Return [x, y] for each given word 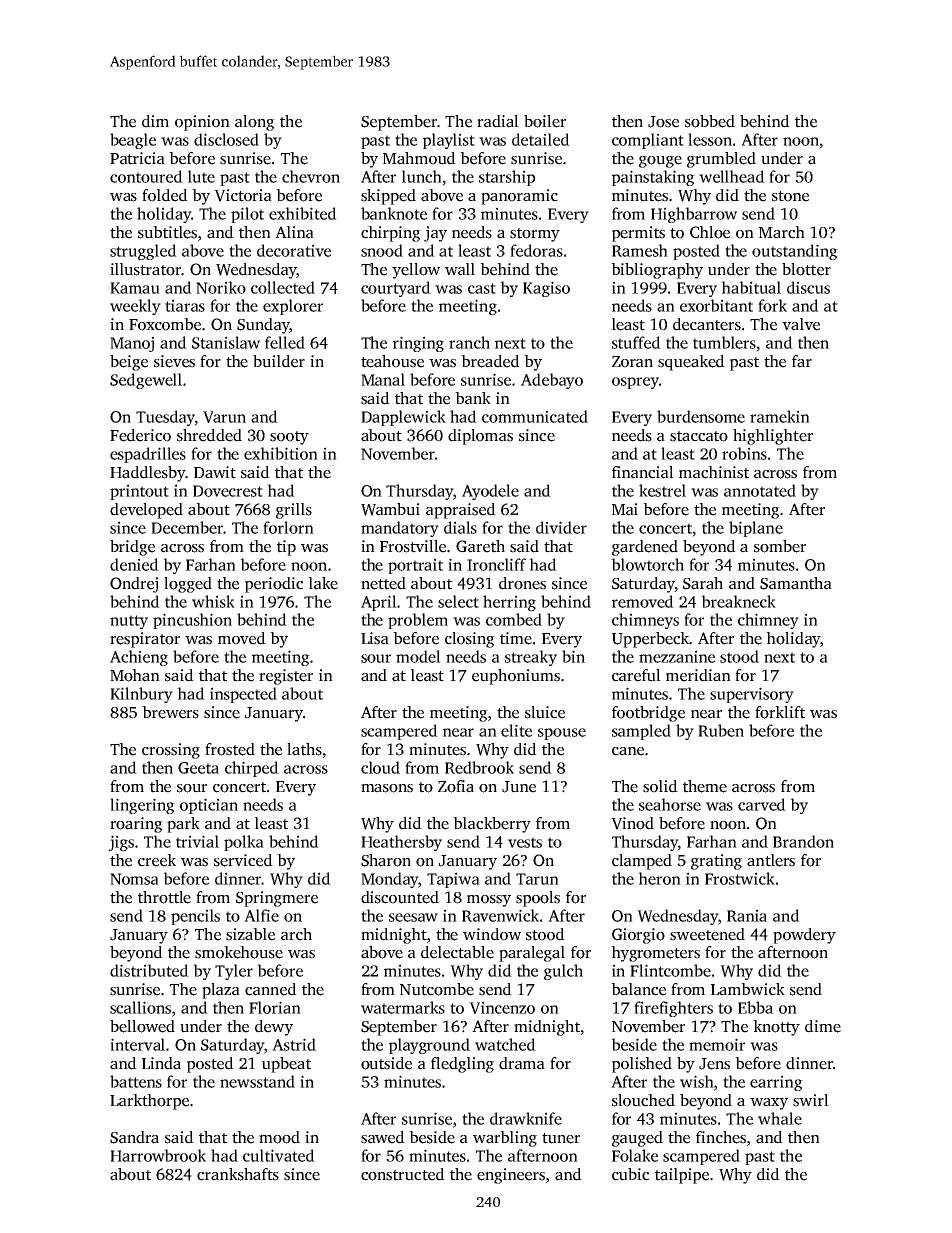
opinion [202, 123]
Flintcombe [670, 970]
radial [498, 121]
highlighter [773, 437]
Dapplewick [403, 418]
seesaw [413, 917]
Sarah [703, 583]
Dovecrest [228, 491]
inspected [243, 695]
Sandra [134, 1137]
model [418, 656]
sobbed [710, 121]
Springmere [277, 899]
